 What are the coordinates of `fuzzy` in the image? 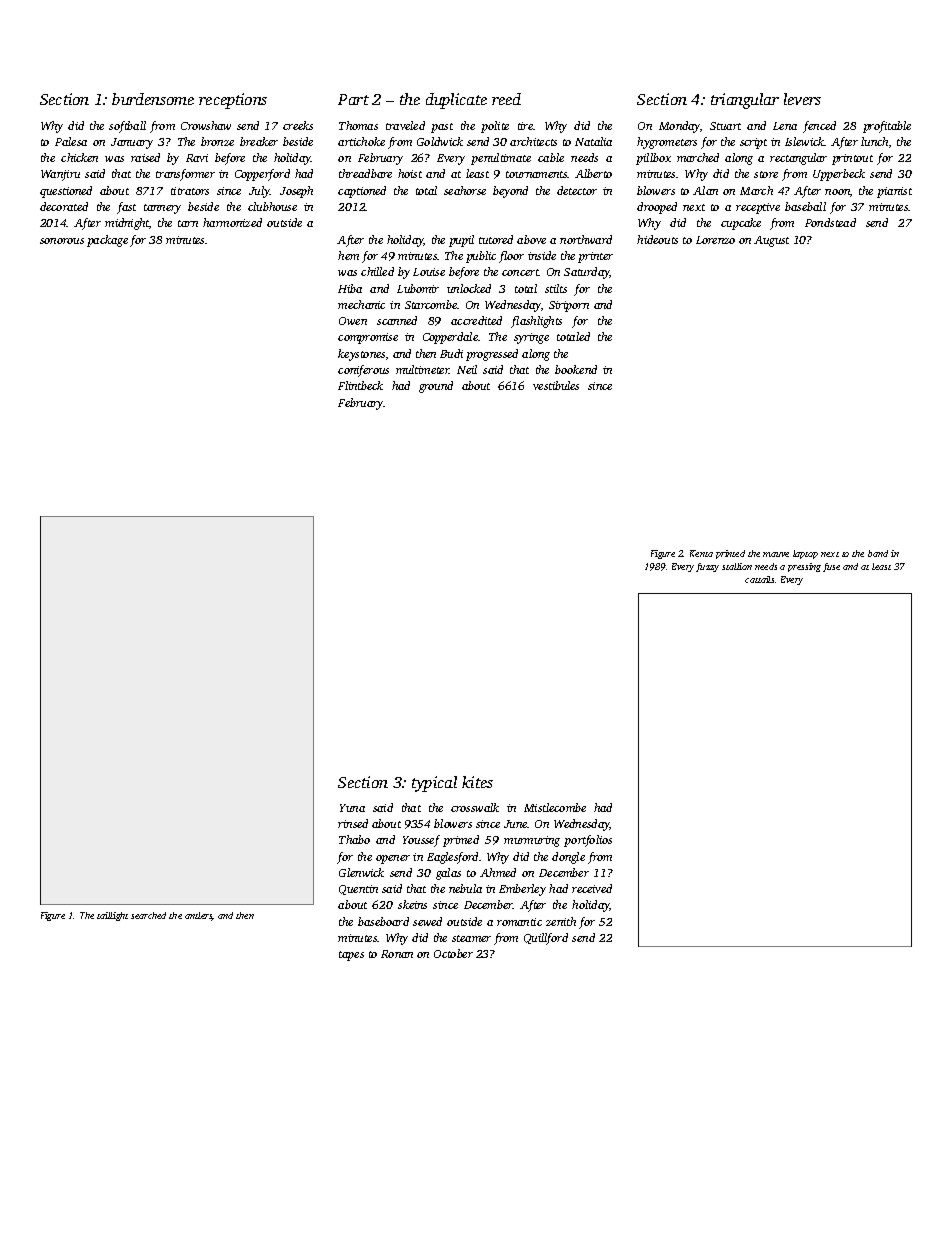 It's located at (707, 567).
